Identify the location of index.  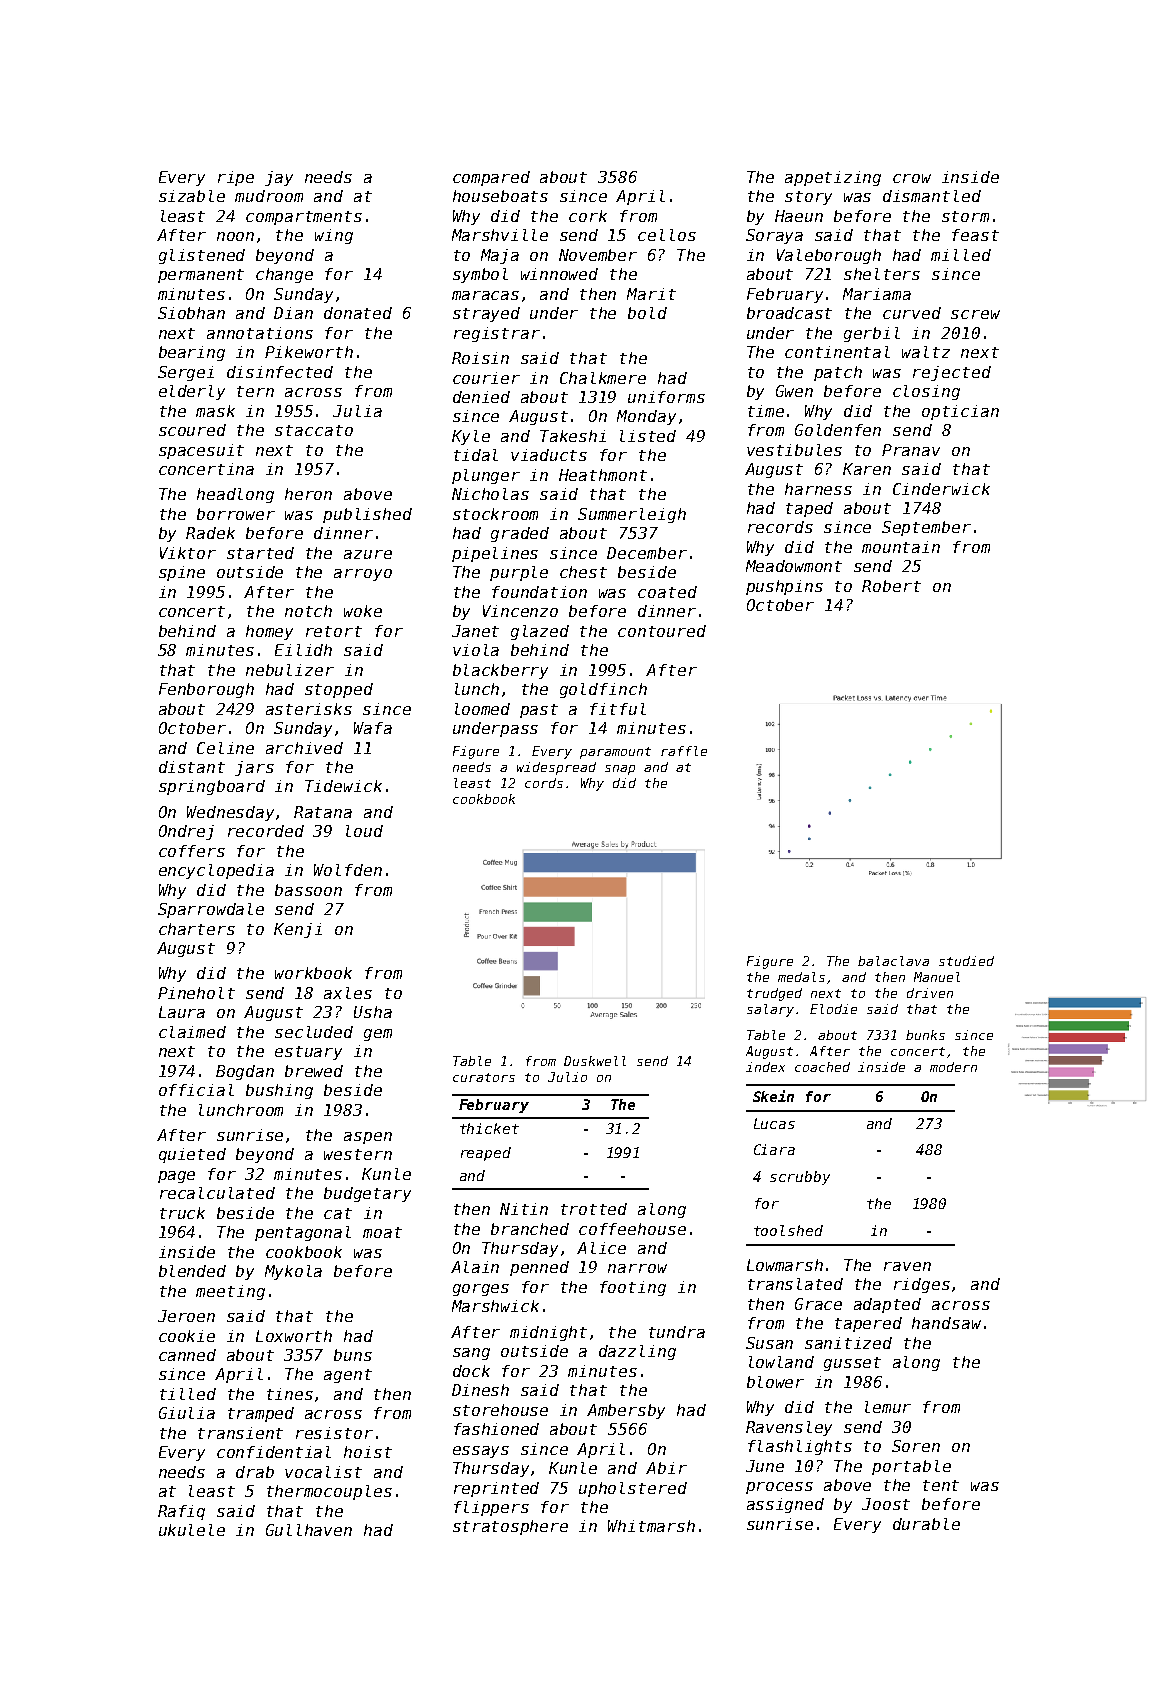
(765, 1067).
